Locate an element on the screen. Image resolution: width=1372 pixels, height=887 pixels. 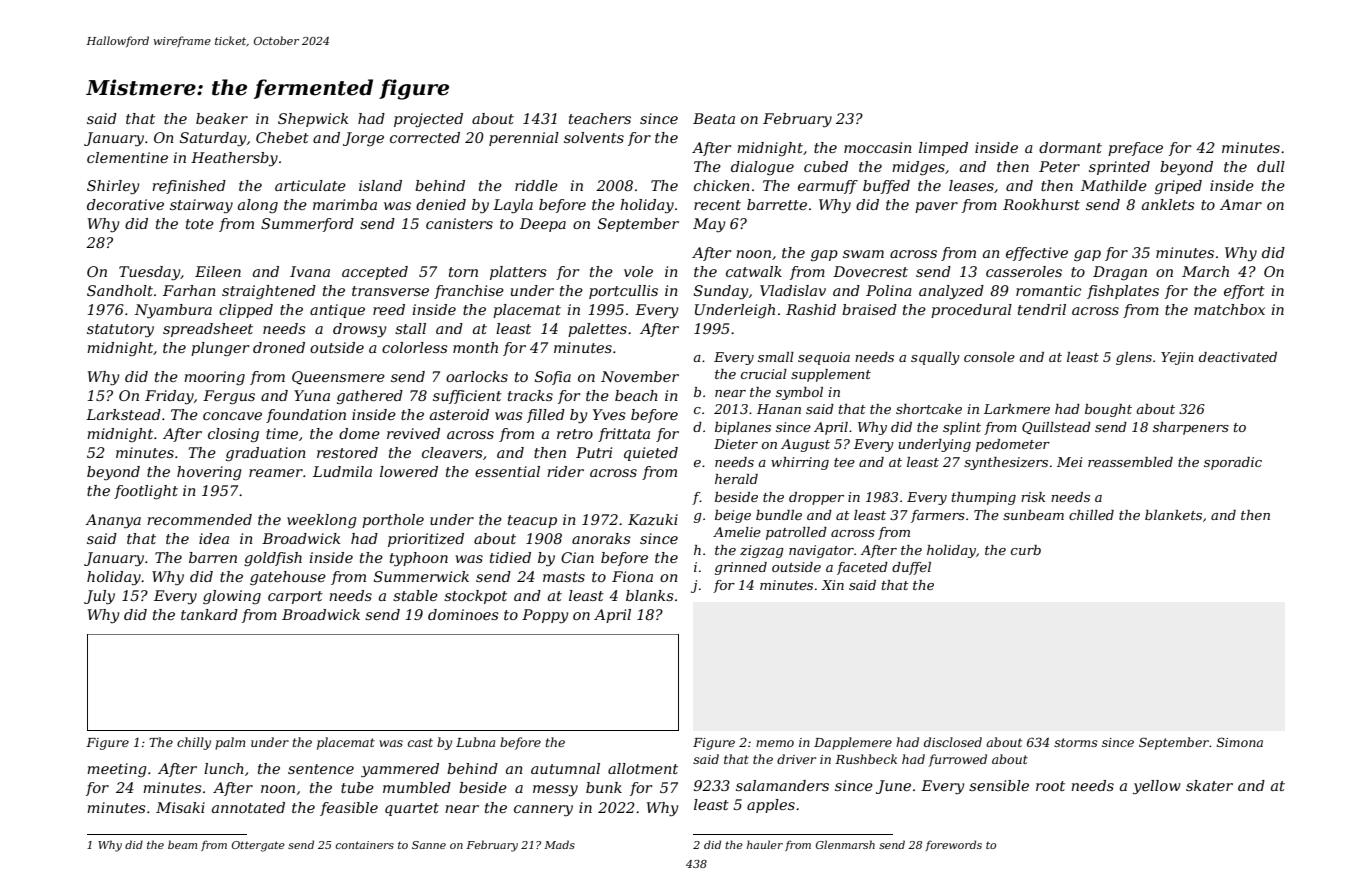
moccasin is located at coordinates (878, 147).
